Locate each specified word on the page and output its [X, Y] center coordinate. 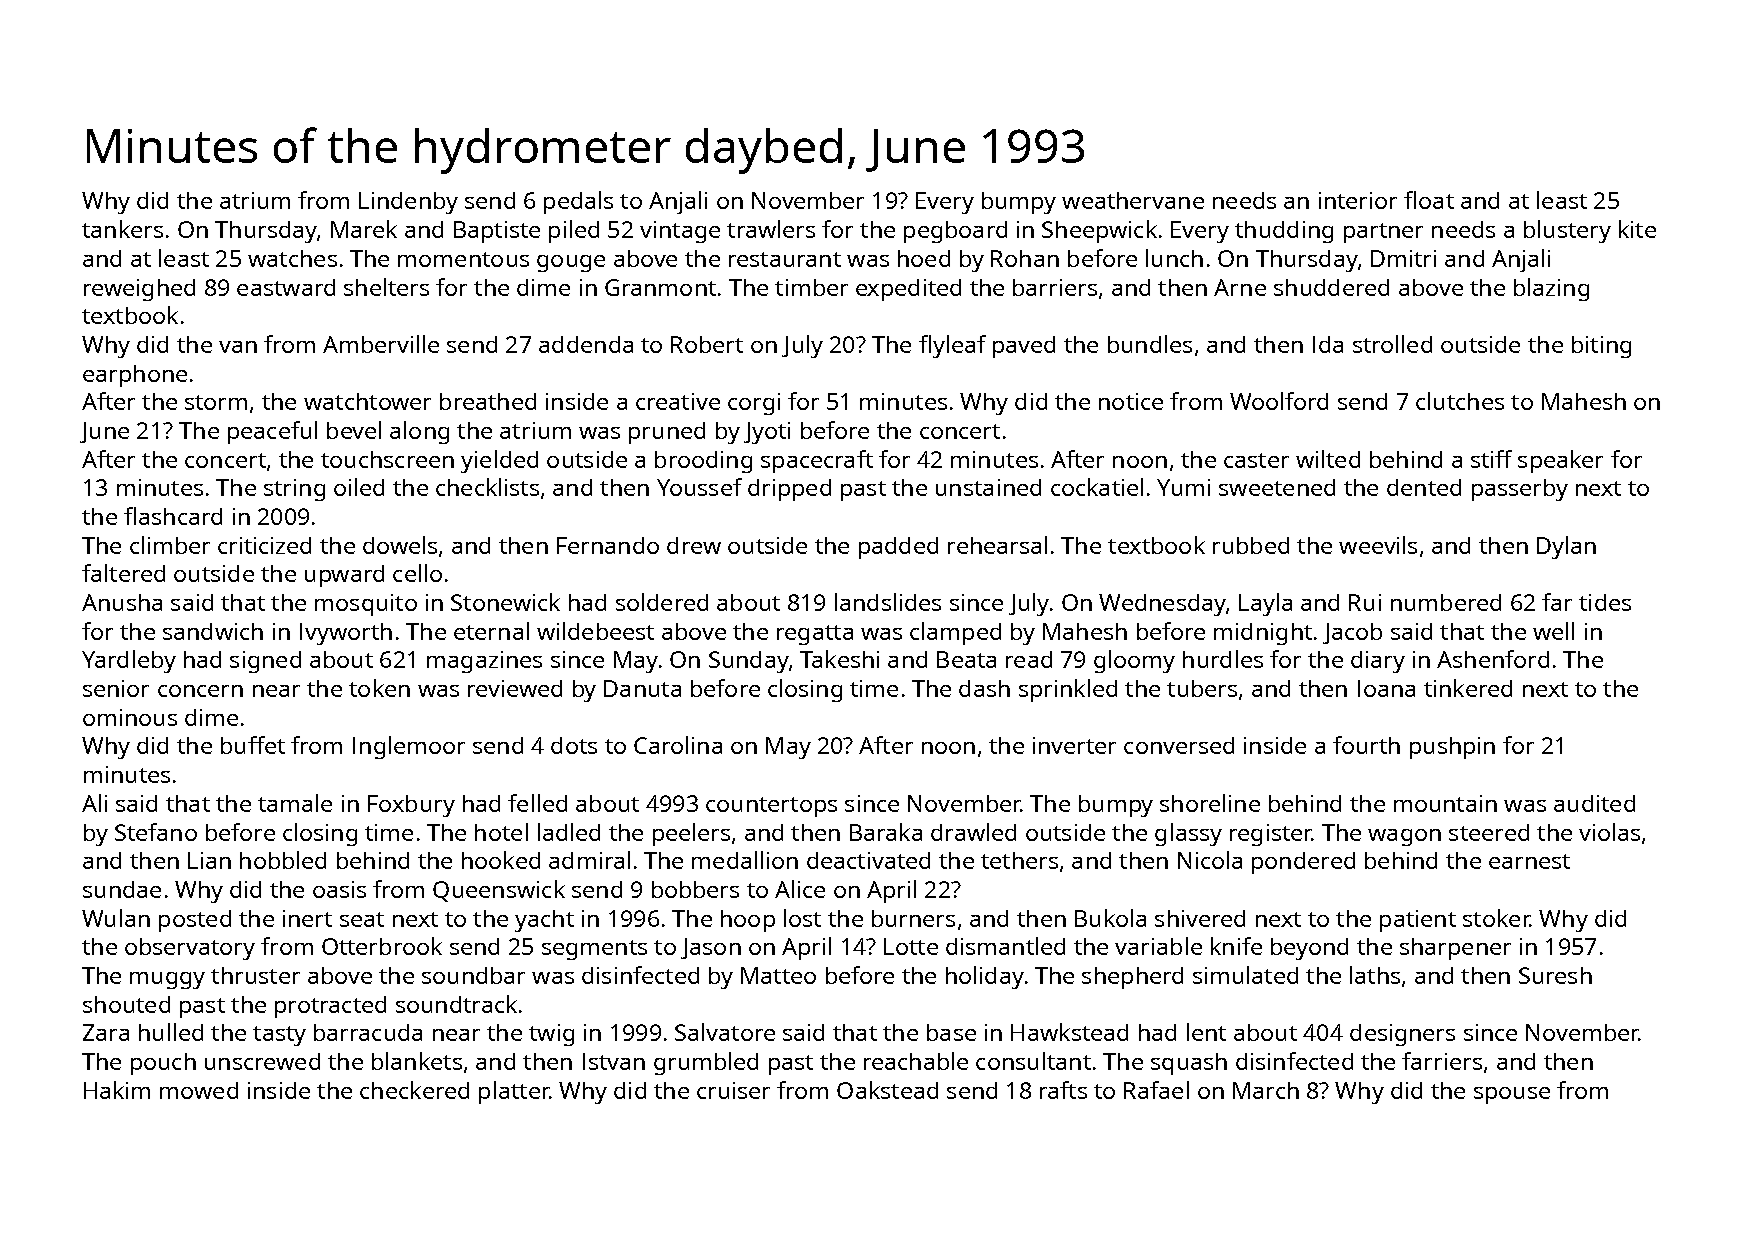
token [379, 688]
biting [1601, 347]
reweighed [139, 290]
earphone [135, 376]
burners [913, 918]
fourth [1366, 745]
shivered [1200, 918]
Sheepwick [1099, 231]
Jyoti [767, 433]
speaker [1560, 461]
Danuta [642, 688]
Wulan [116, 918]
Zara [106, 1032]
